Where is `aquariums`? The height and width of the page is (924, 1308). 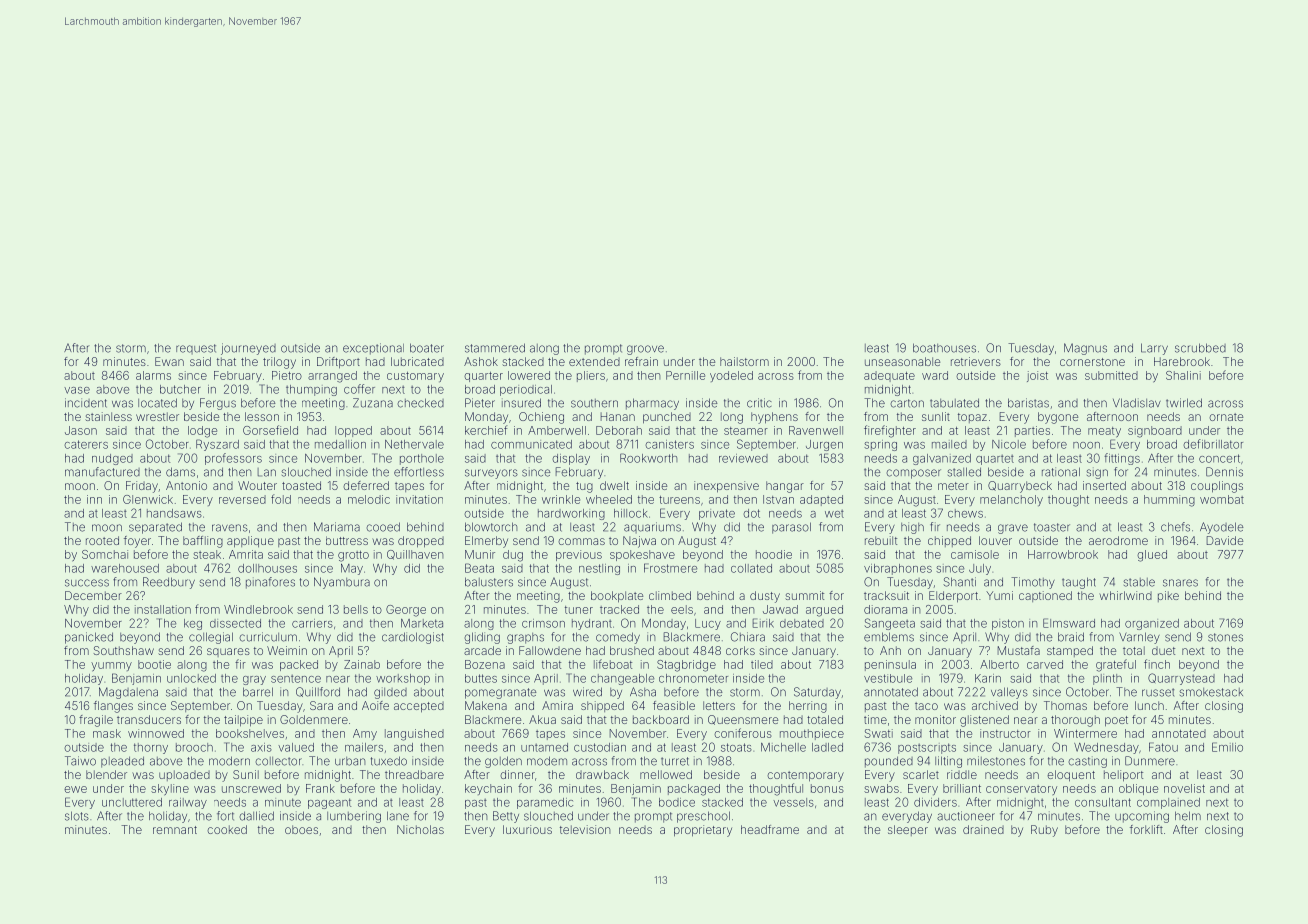 aquariums is located at coordinates (652, 527).
